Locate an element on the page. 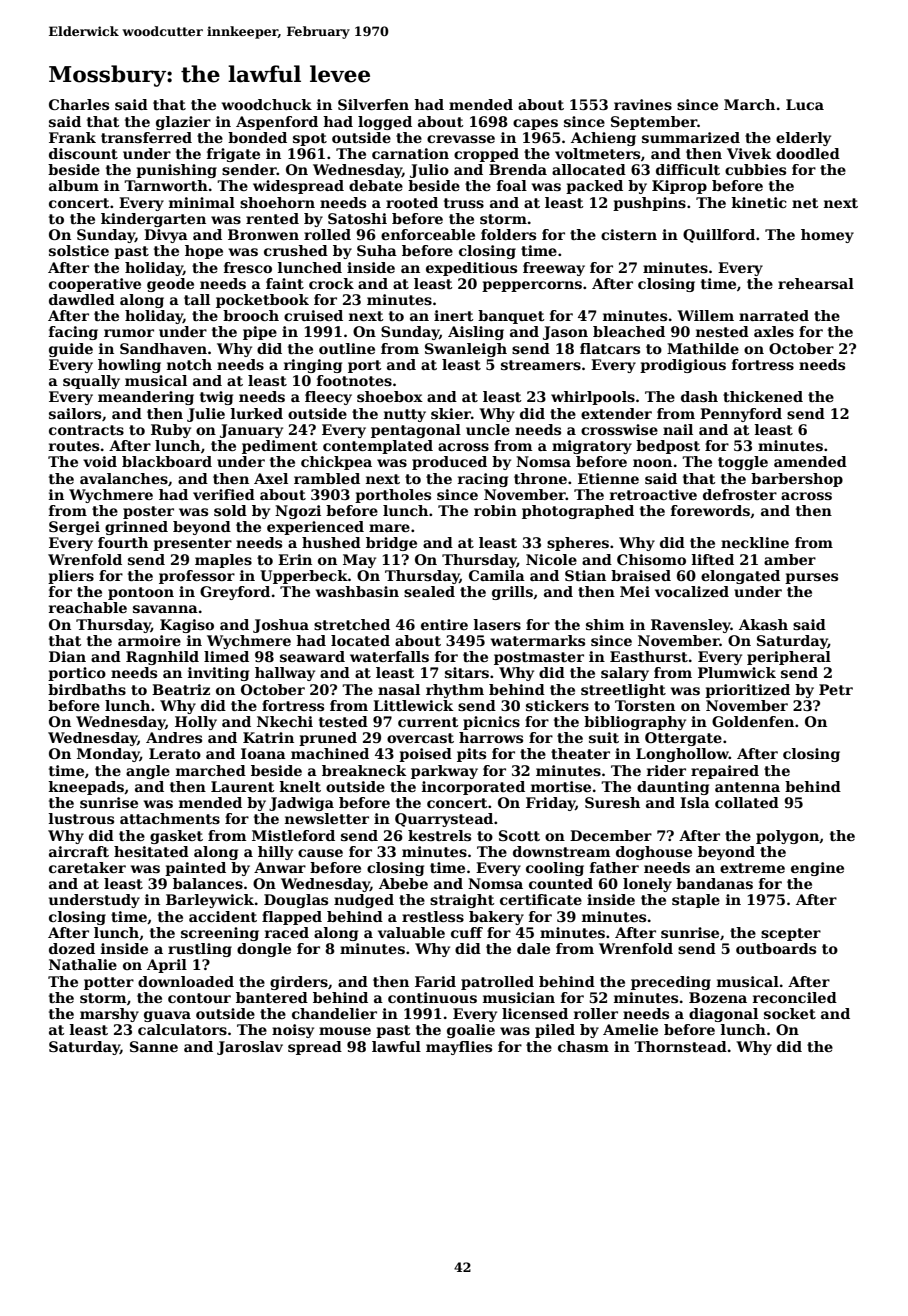 This document has height=1316, width=908. glazier is located at coordinates (183, 123).
